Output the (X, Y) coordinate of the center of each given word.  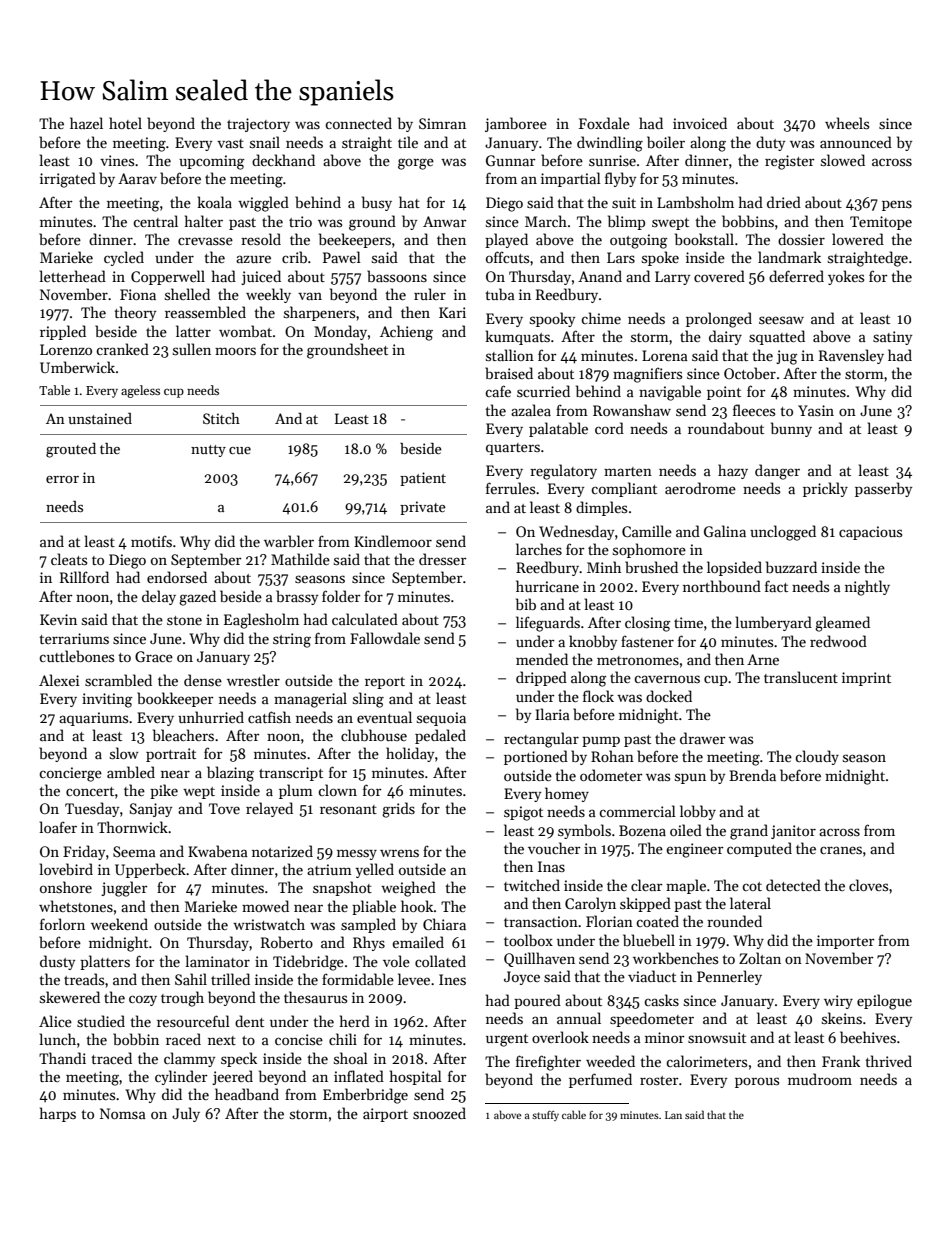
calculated (365, 619)
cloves (868, 885)
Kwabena (218, 851)
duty (770, 143)
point (724, 393)
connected (358, 123)
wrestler (253, 680)
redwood (838, 641)
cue (240, 450)
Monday (340, 332)
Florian (609, 921)
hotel (125, 123)
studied (101, 1021)
